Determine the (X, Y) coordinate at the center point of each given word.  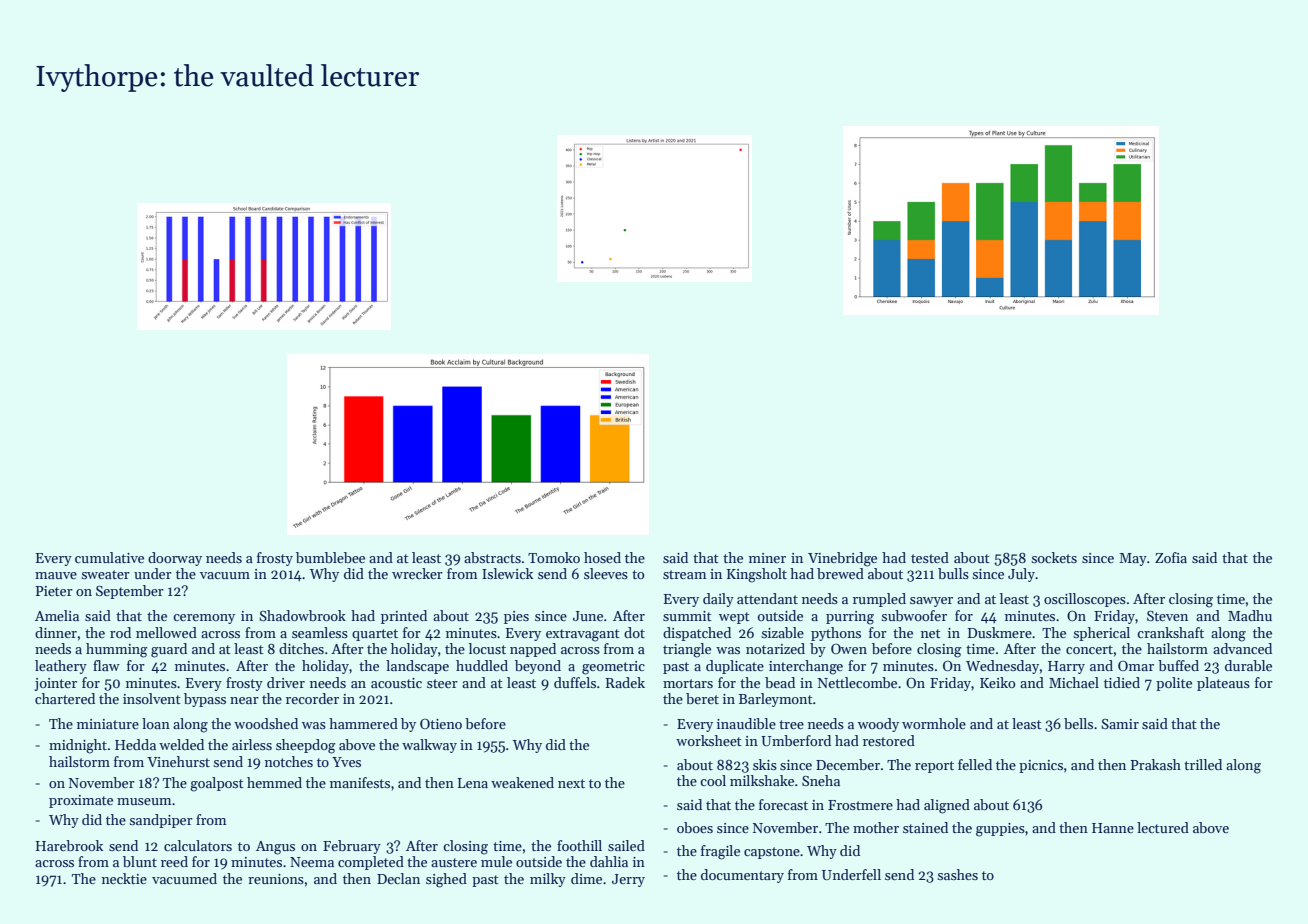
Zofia (1171, 557)
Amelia (57, 615)
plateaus (1223, 684)
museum (144, 801)
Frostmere (860, 805)
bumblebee (330, 557)
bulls (953, 573)
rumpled (879, 600)
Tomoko (554, 557)
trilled (1203, 764)
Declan (398, 878)
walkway (429, 746)
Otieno (441, 724)
